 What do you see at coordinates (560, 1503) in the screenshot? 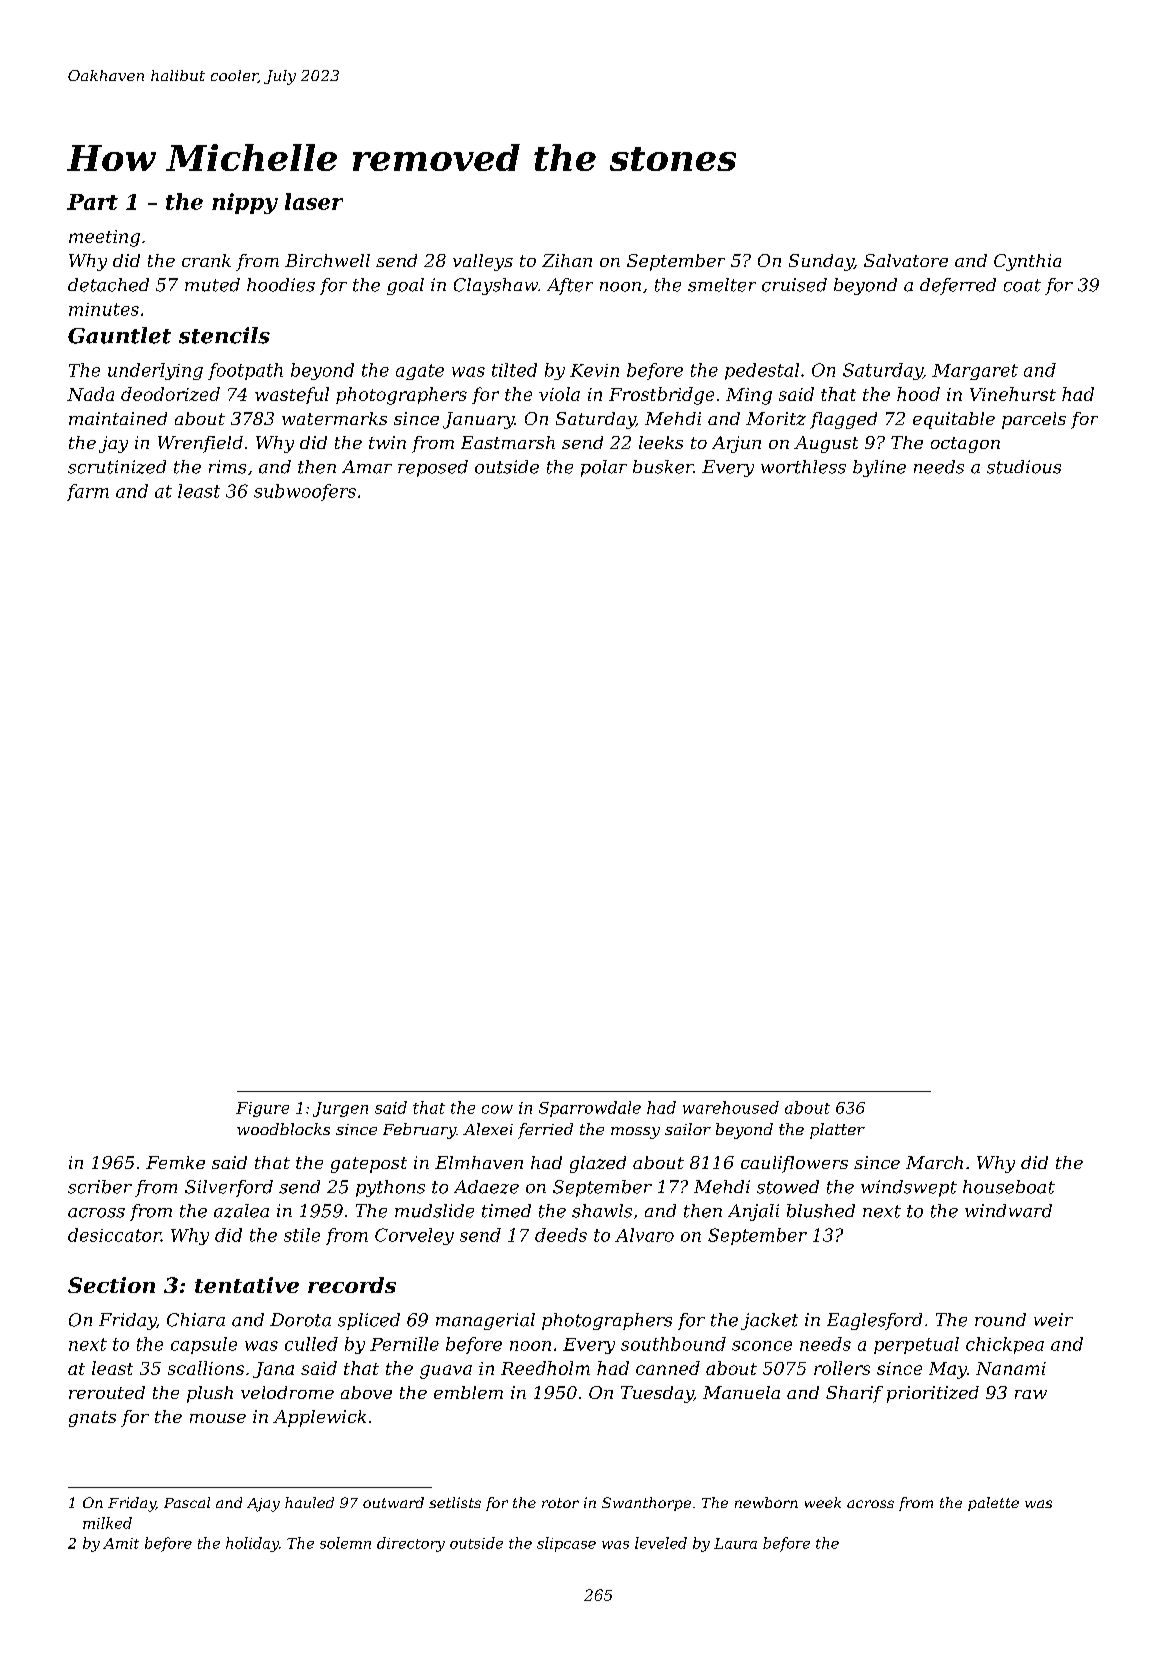
I see `rotor` at bounding box center [560, 1503].
